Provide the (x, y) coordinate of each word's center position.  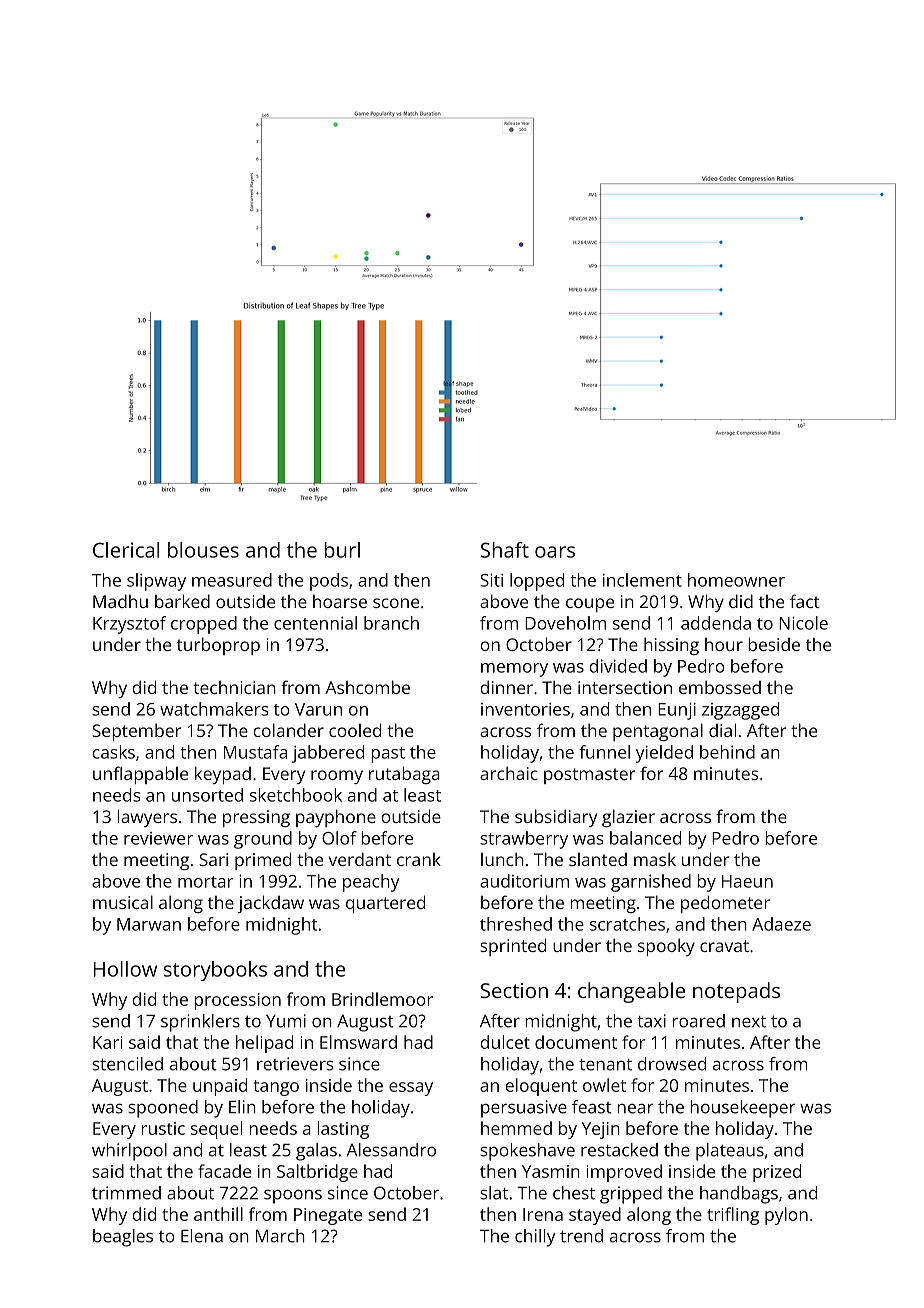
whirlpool (129, 1152)
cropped (204, 625)
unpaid (220, 1087)
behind (727, 752)
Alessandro (391, 1150)
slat (494, 1193)
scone (396, 603)
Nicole (803, 623)
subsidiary (556, 818)
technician (234, 687)
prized (777, 1173)
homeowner (736, 580)
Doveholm (565, 623)
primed (263, 861)
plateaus (730, 1152)
